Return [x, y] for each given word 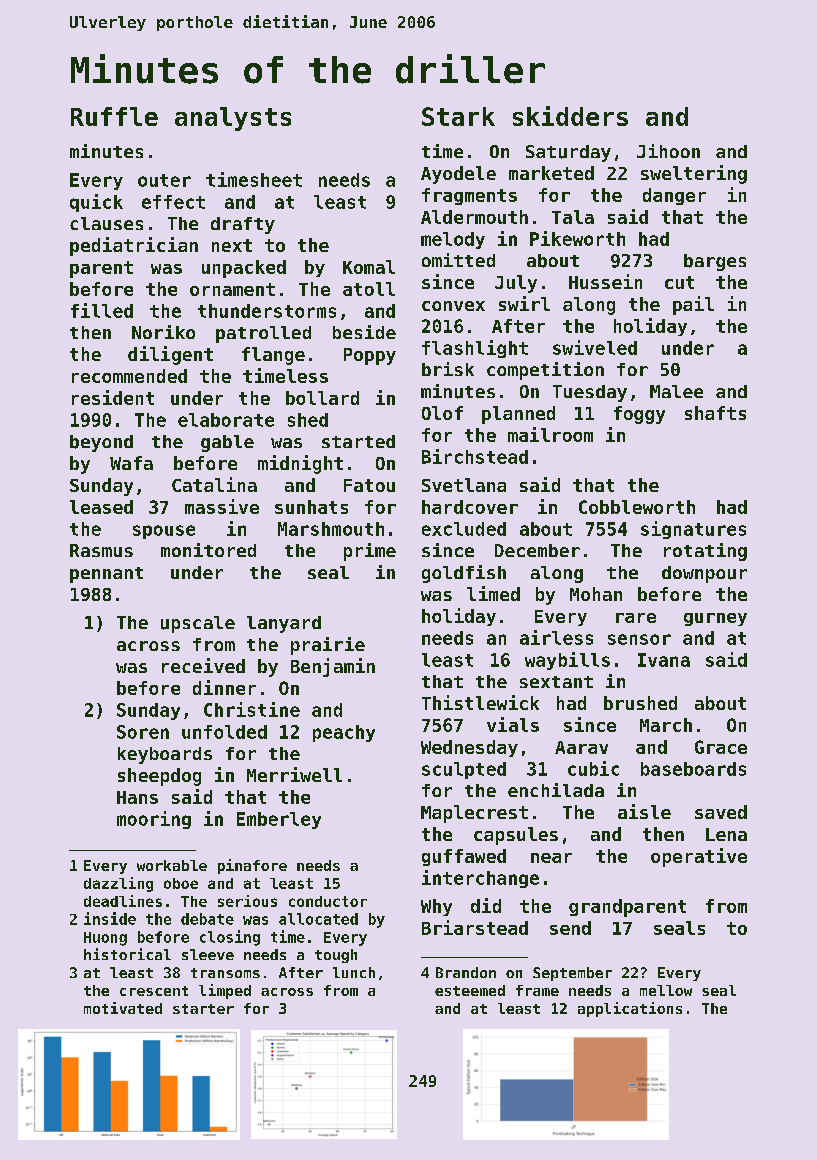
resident [113, 397]
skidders [570, 116]
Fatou [369, 485]
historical [127, 954]
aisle [644, 811]
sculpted [464, 770]
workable [172, 865]
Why [436, 907]
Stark [458, 116]
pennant [106, 575]
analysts [233, 119]
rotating [705, 552]
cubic [593, 768]
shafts [715, 413]
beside [364, 332]
